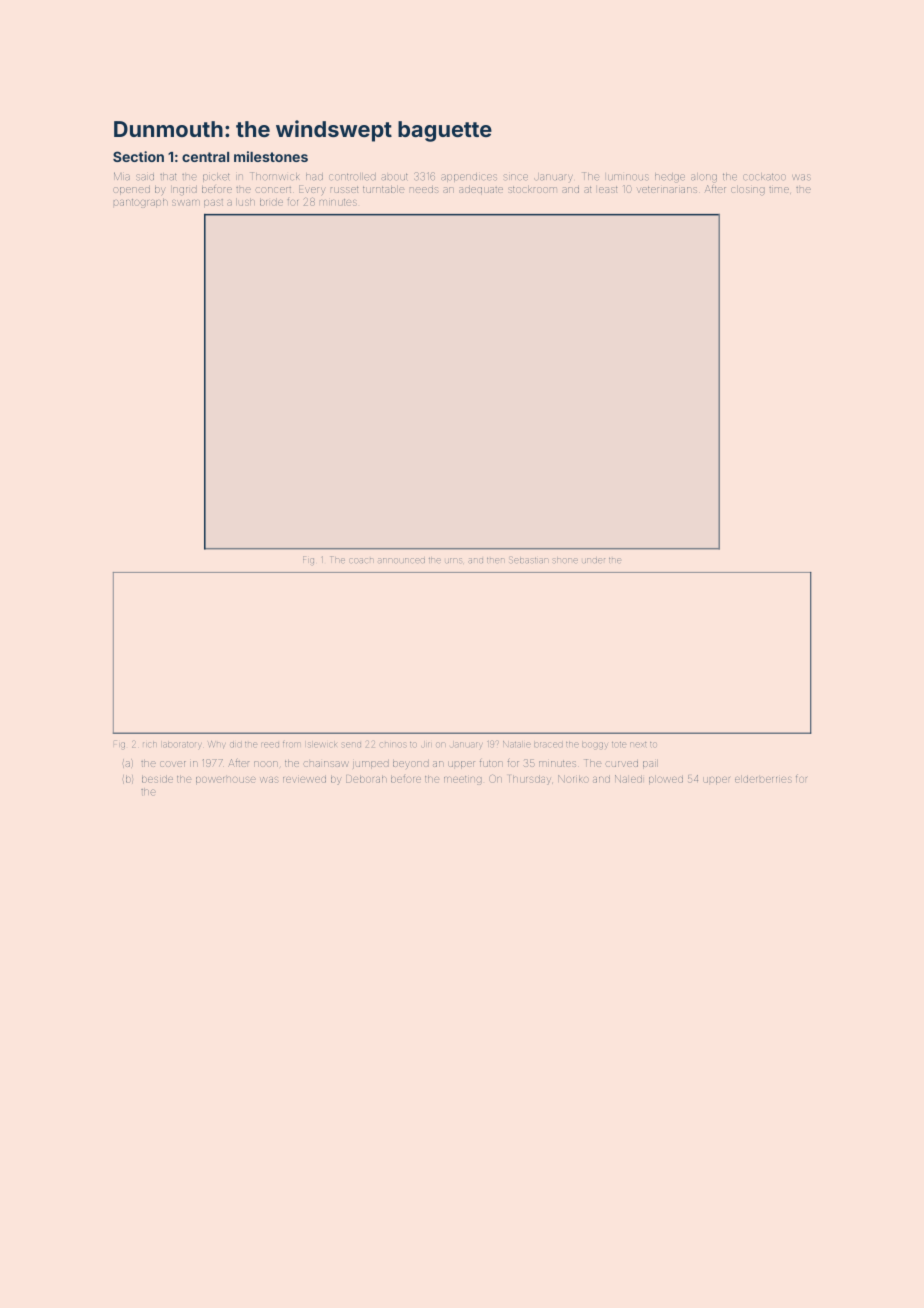 The height and width of the screenshot is (1308, 924). What do you see at coordinates (157, 779) in the screenshot?
I see `beside` at bounding box center [157, 779].
